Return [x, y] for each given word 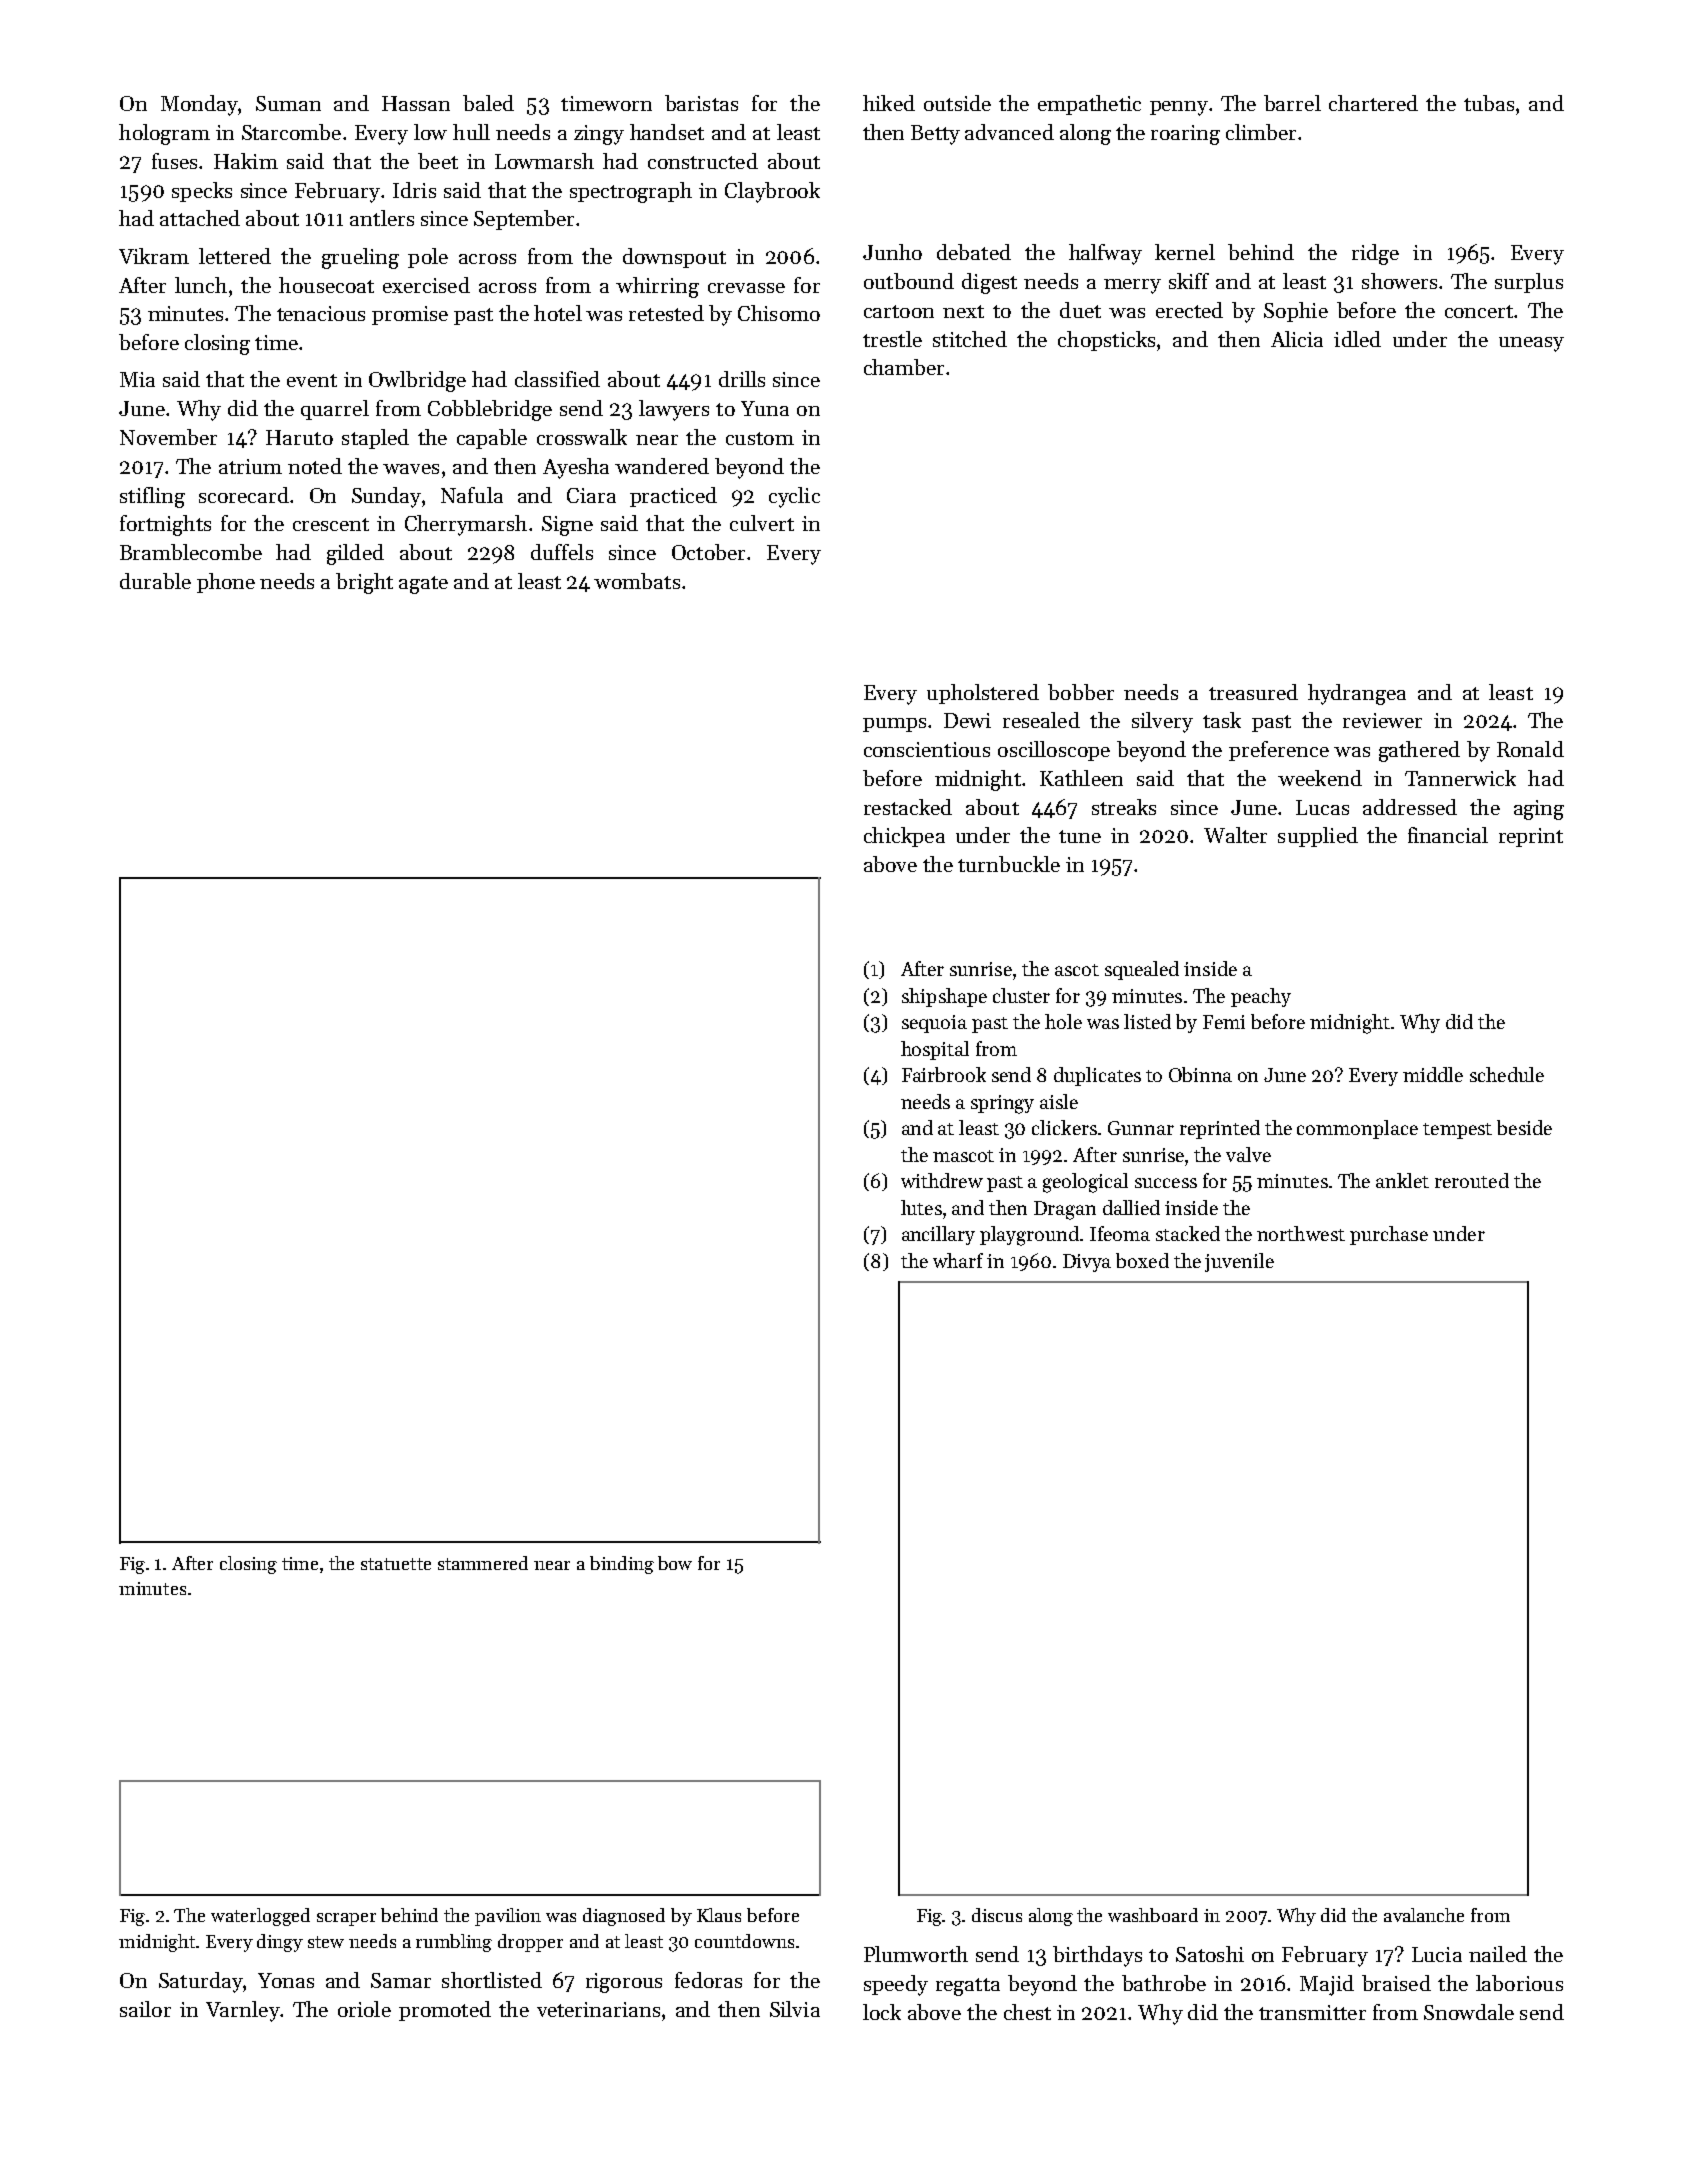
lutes [921, 1207]
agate [423, 585]
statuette [396, 1564]
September [524, 220]
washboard [1153, 1915]
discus [997, 1915]
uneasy [1531, 344]
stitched [970, 339]
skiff [1189, 281]
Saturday [201, 1982]
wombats [637, 581]
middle [1433, 1074]
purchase [1389, 1235]
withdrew [942, 1180]
